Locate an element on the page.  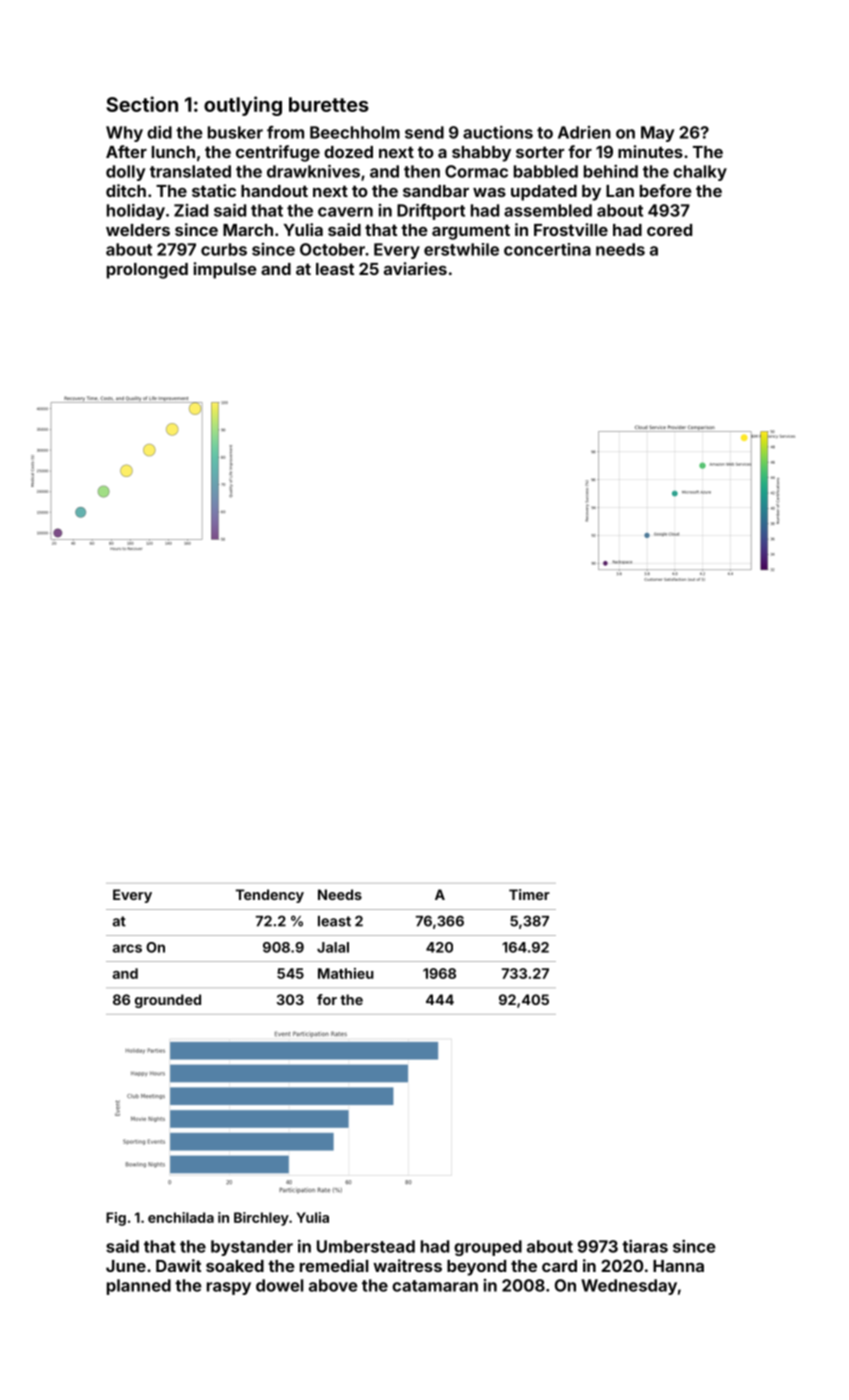
prolonged is located at coordinates (147, 271).
